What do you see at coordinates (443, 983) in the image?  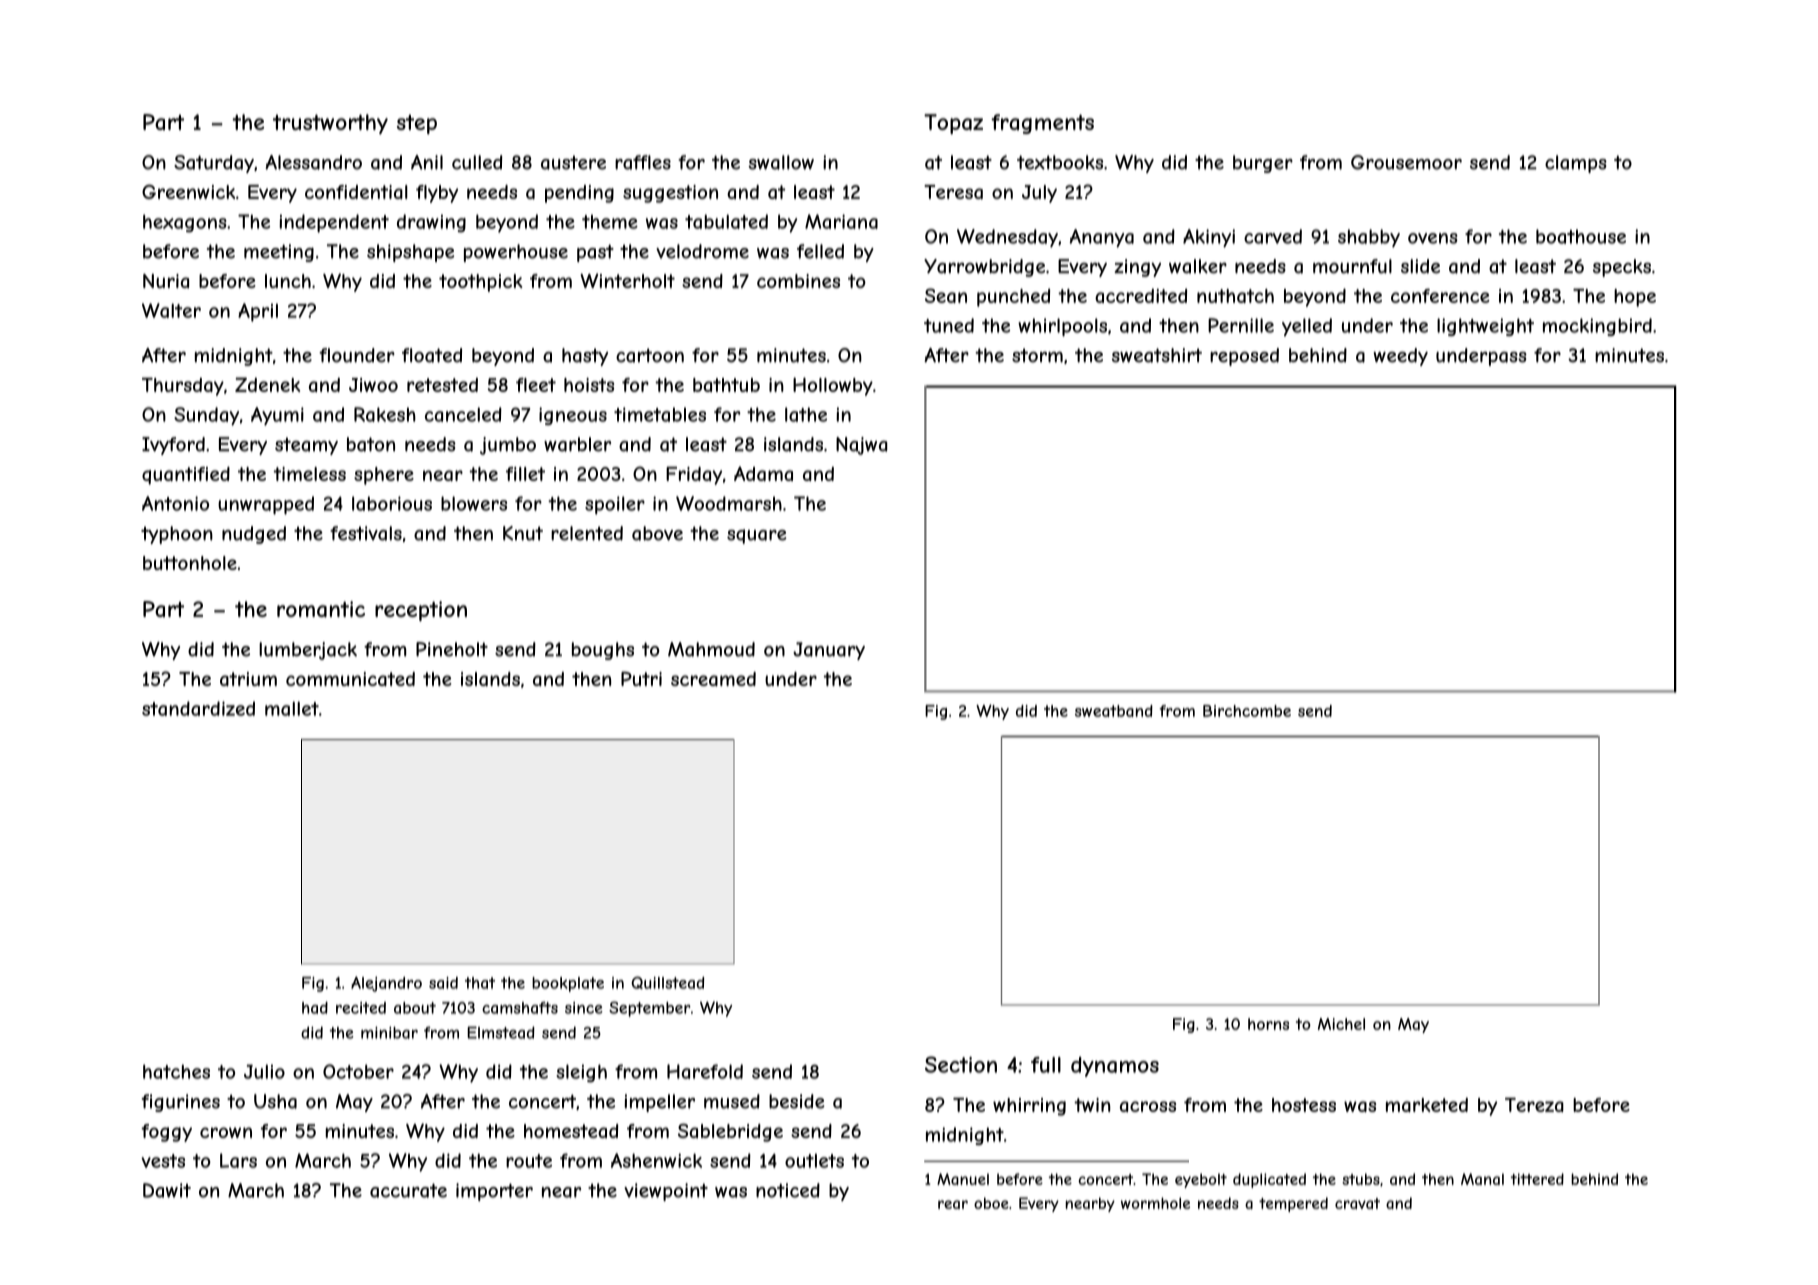 I see `said` at bounding box center [443, 983].
